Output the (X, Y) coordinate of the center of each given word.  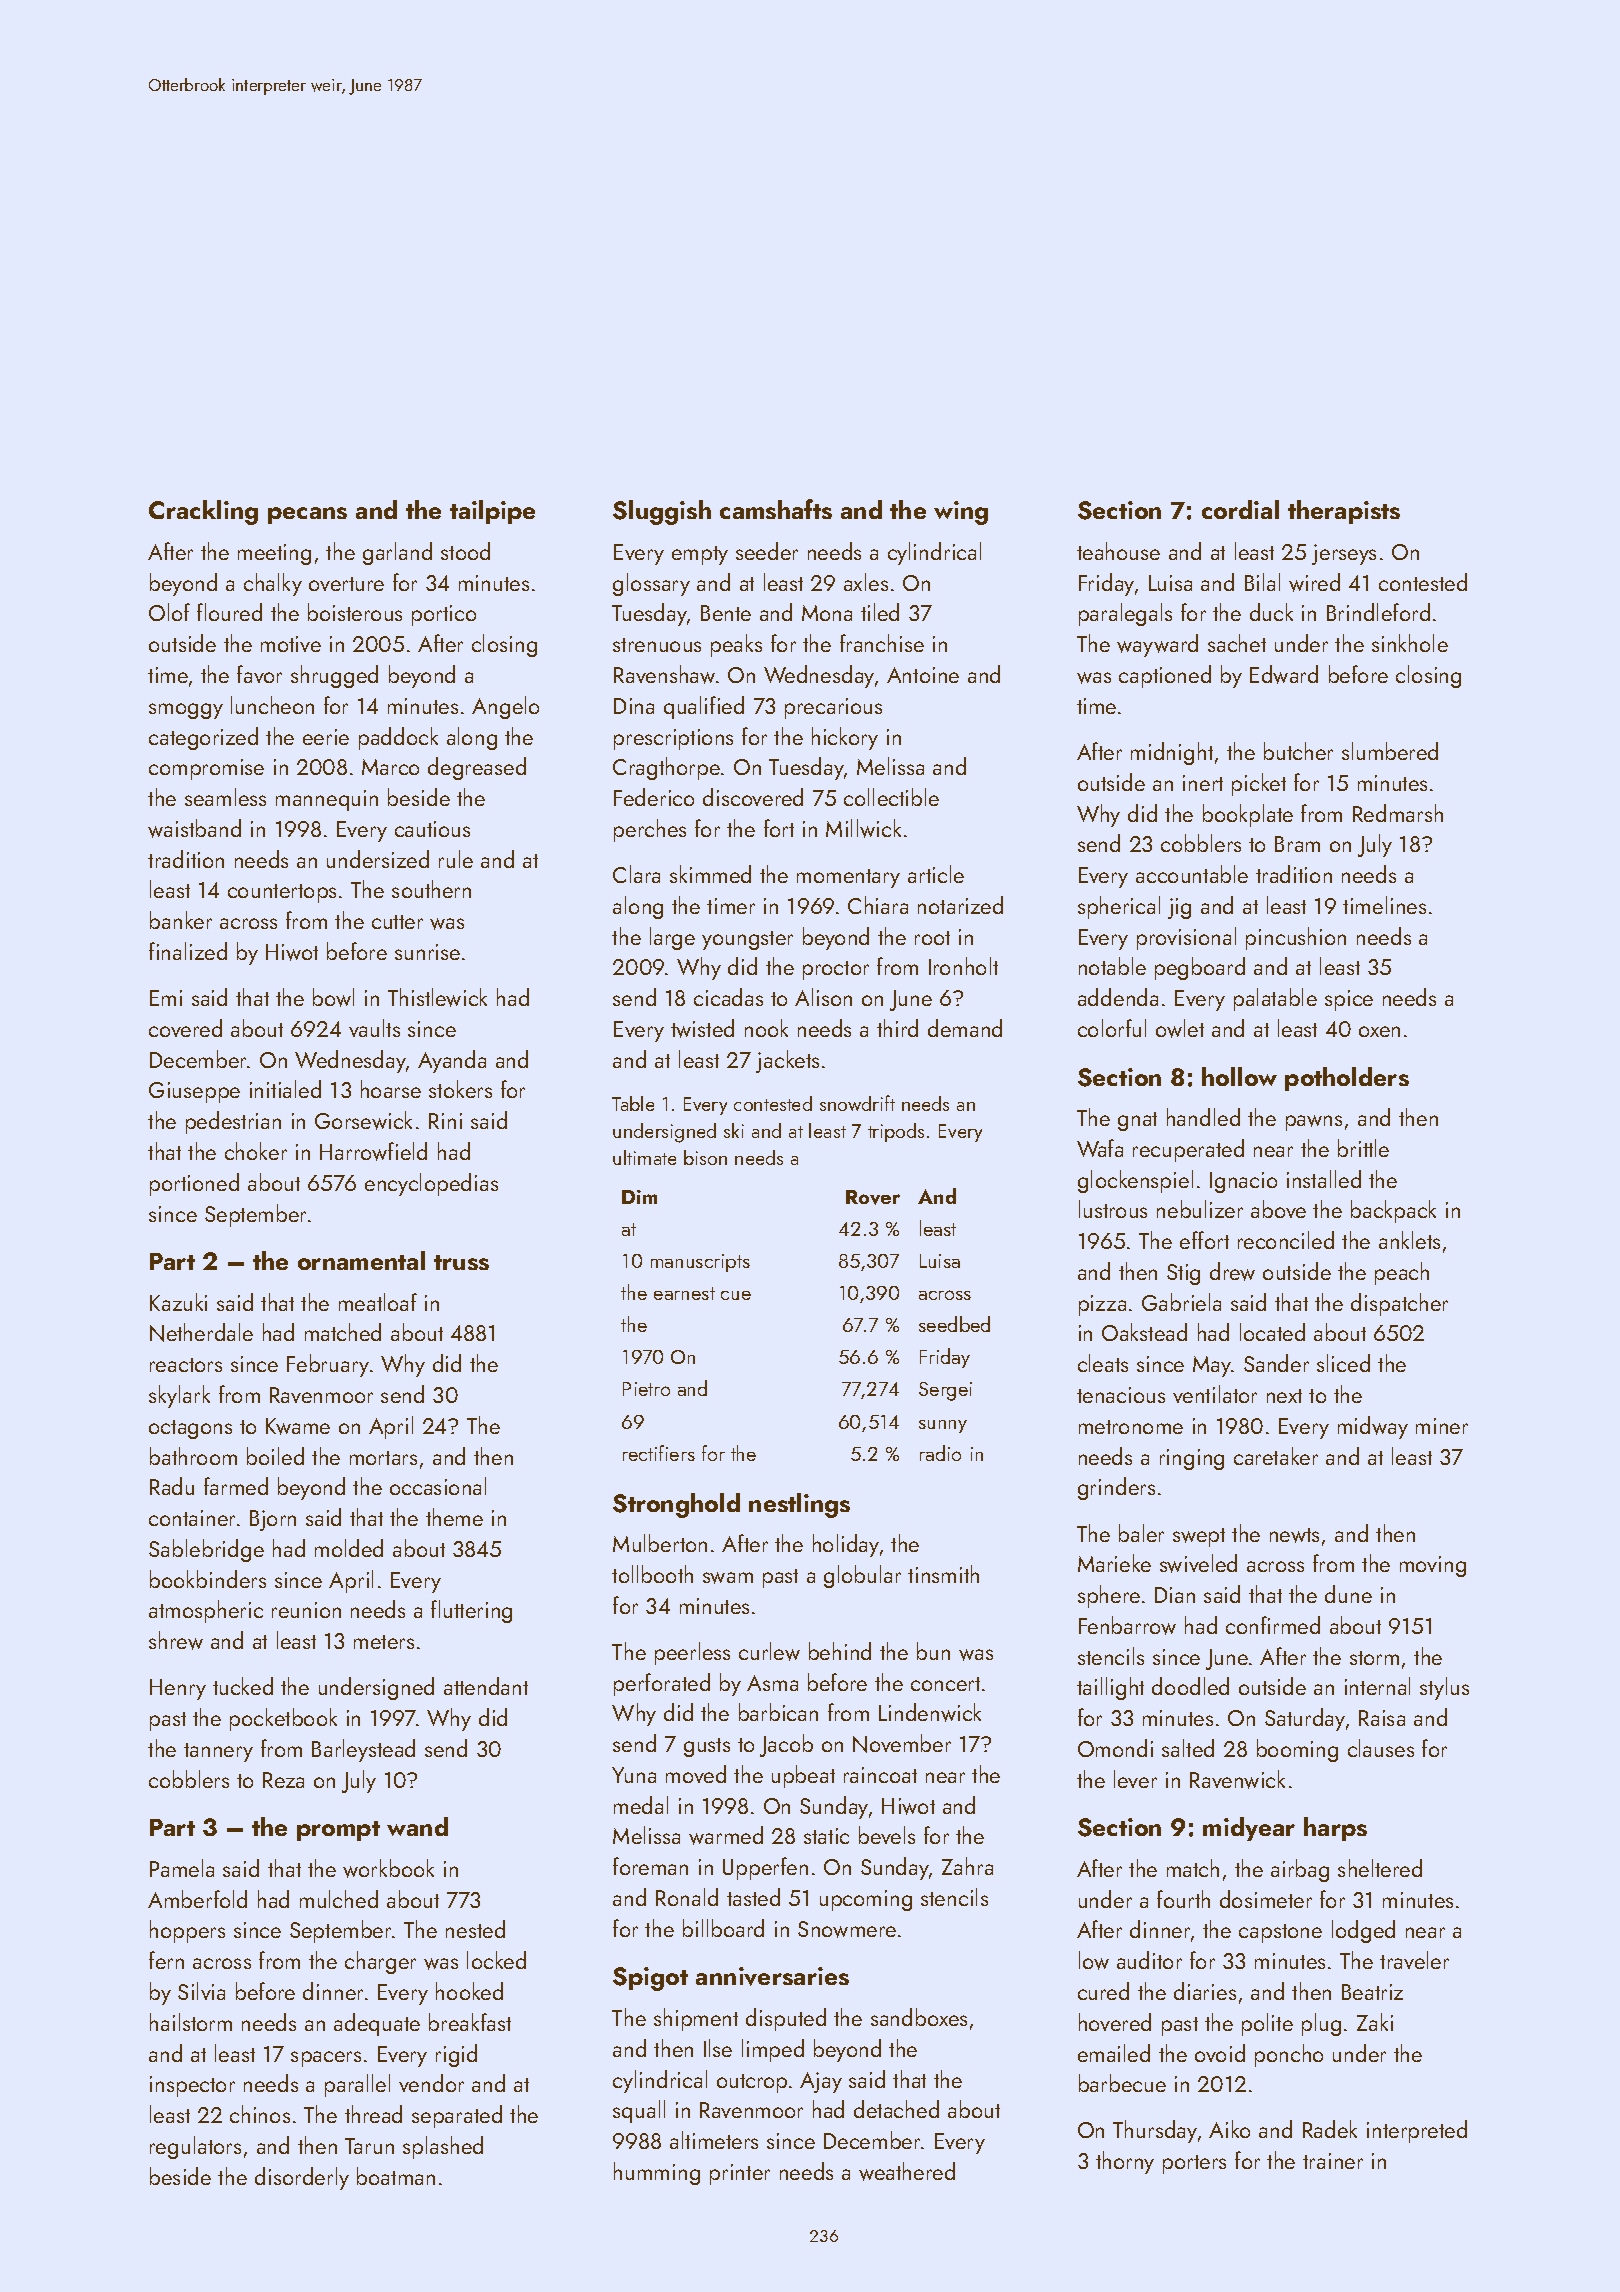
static (826, 1836)
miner (1442, 1426)
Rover (873, 1197)
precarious (833, 708)
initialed (285, 1089)
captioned (1165, 676)
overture (346, 584)
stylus (1444, 1688)
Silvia (201, 1991)
